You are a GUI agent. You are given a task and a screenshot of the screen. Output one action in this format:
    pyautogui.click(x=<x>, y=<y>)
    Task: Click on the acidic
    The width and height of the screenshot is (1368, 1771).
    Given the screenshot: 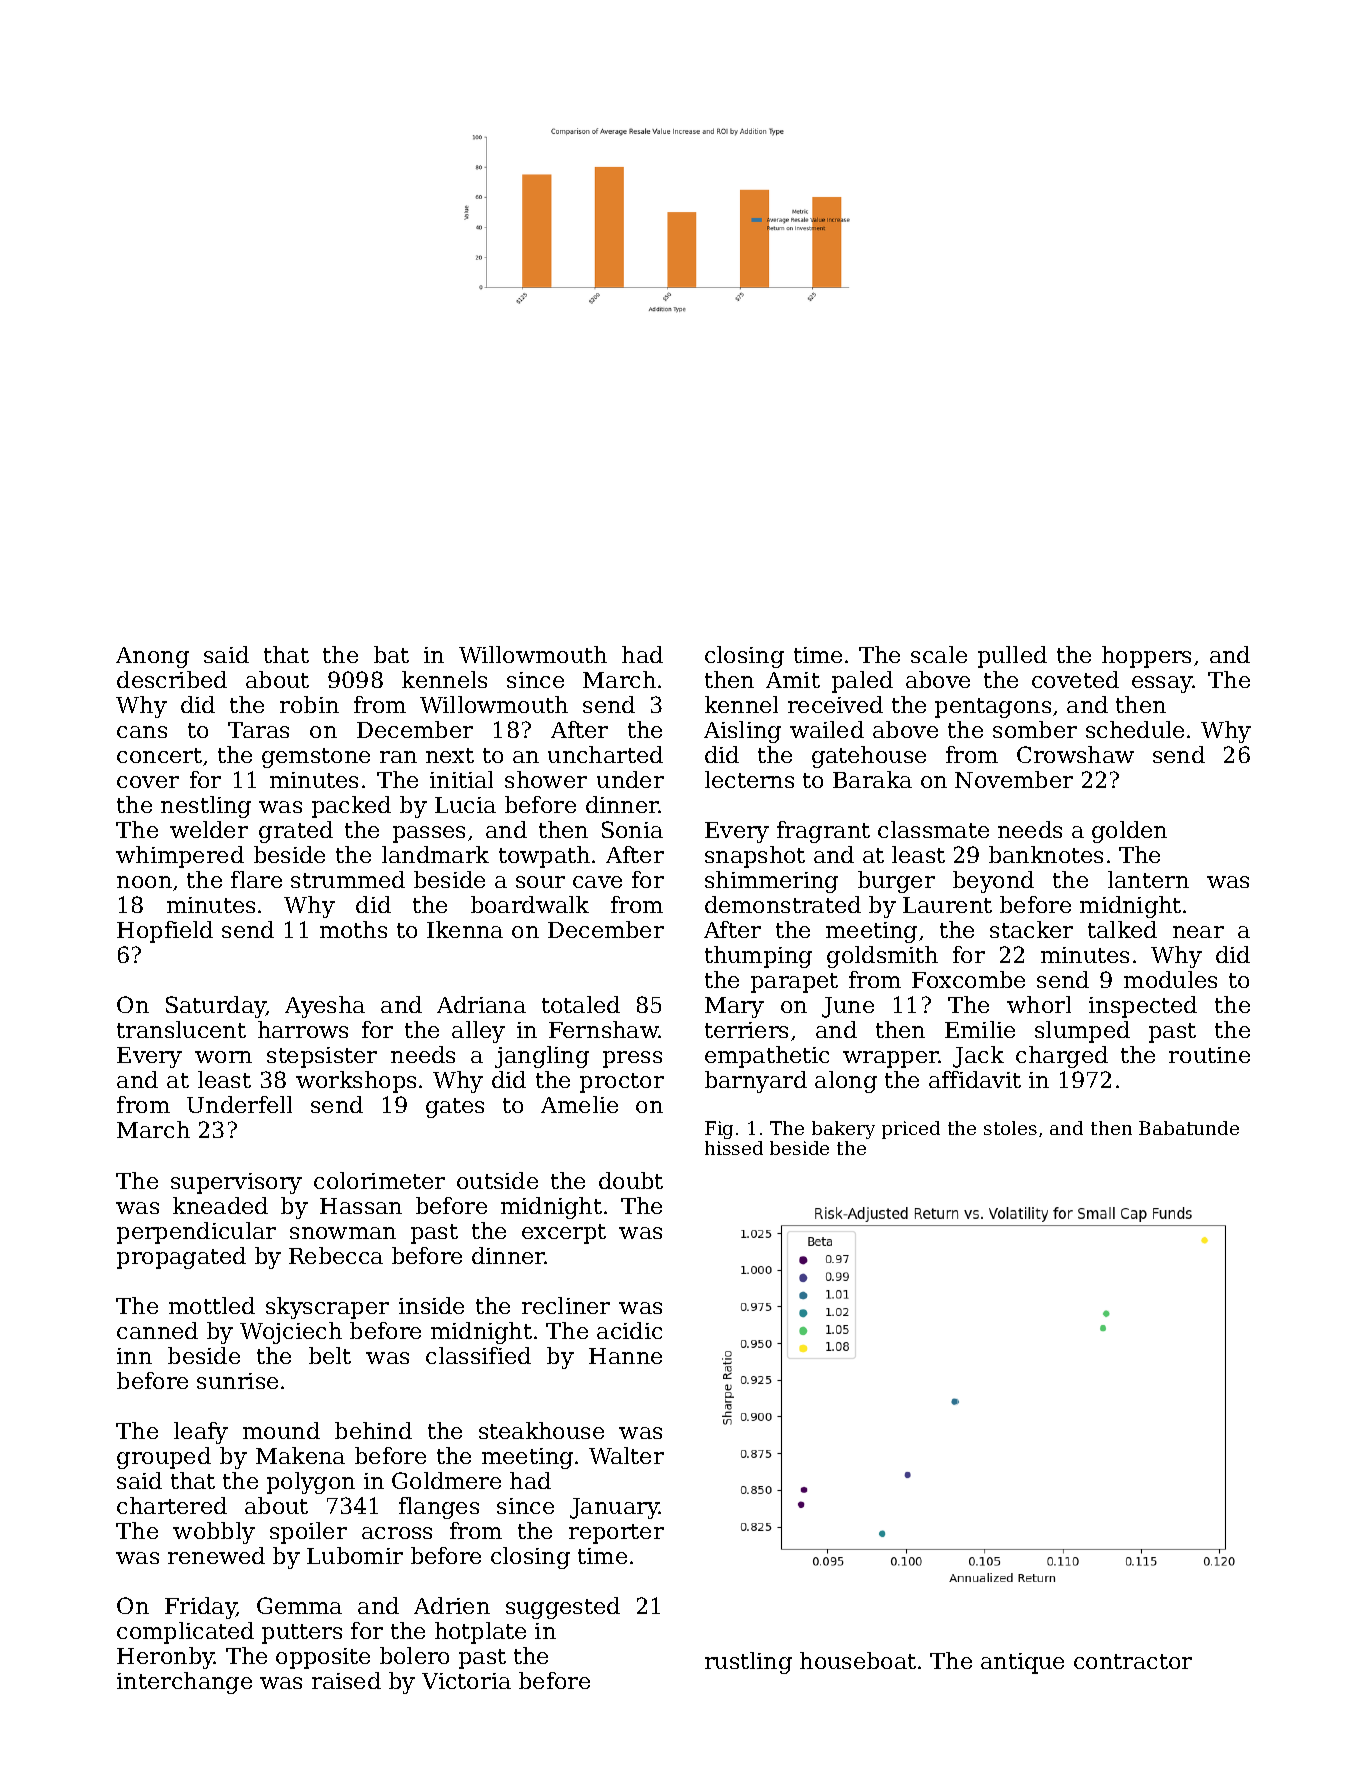 What is the action you would take?
    pyautogui.click(x=629, y=1330)
